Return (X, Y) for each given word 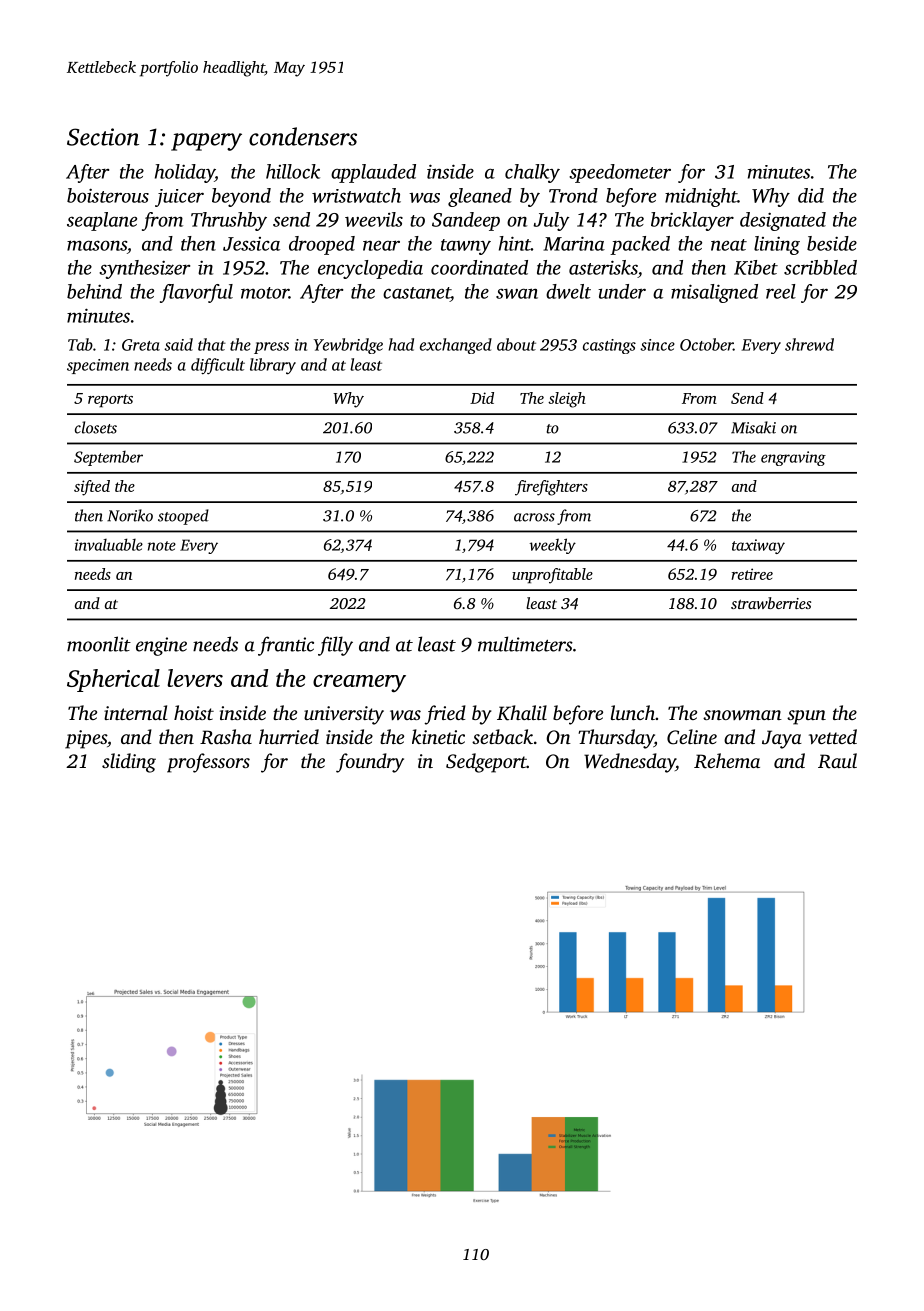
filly (335, 646)
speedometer (620, 173)
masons (97, 245)
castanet (417, 293)
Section (103, 137)
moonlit (99, 644)
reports (110, 401)
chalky (532, 173)
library (273, 366)
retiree (752, 574)
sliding (129, 763)
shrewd (809, 344)
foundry (370, 763)
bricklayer (692, 221)
